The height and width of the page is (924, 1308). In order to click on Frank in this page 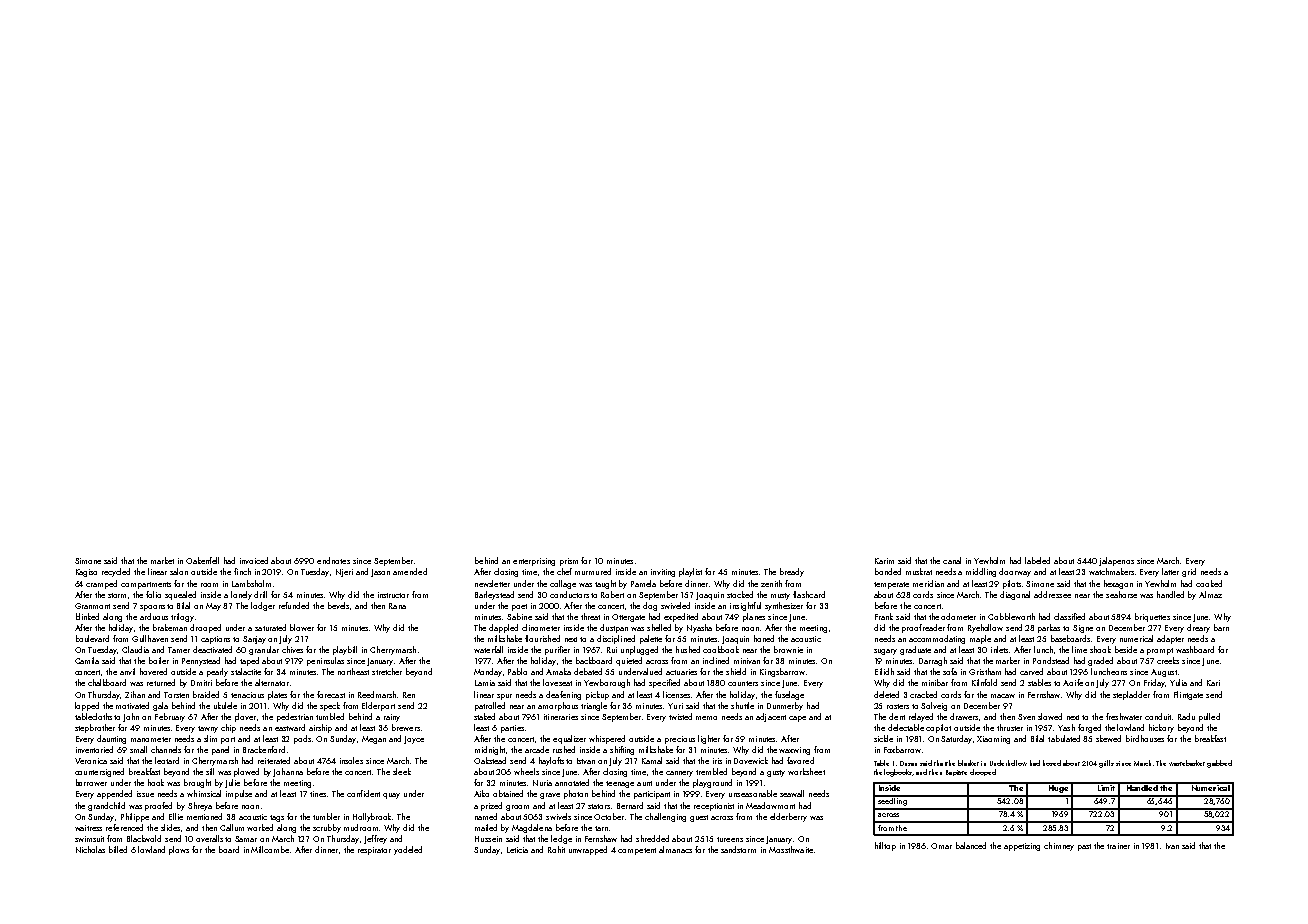, I will do `click(884, 616)`.
